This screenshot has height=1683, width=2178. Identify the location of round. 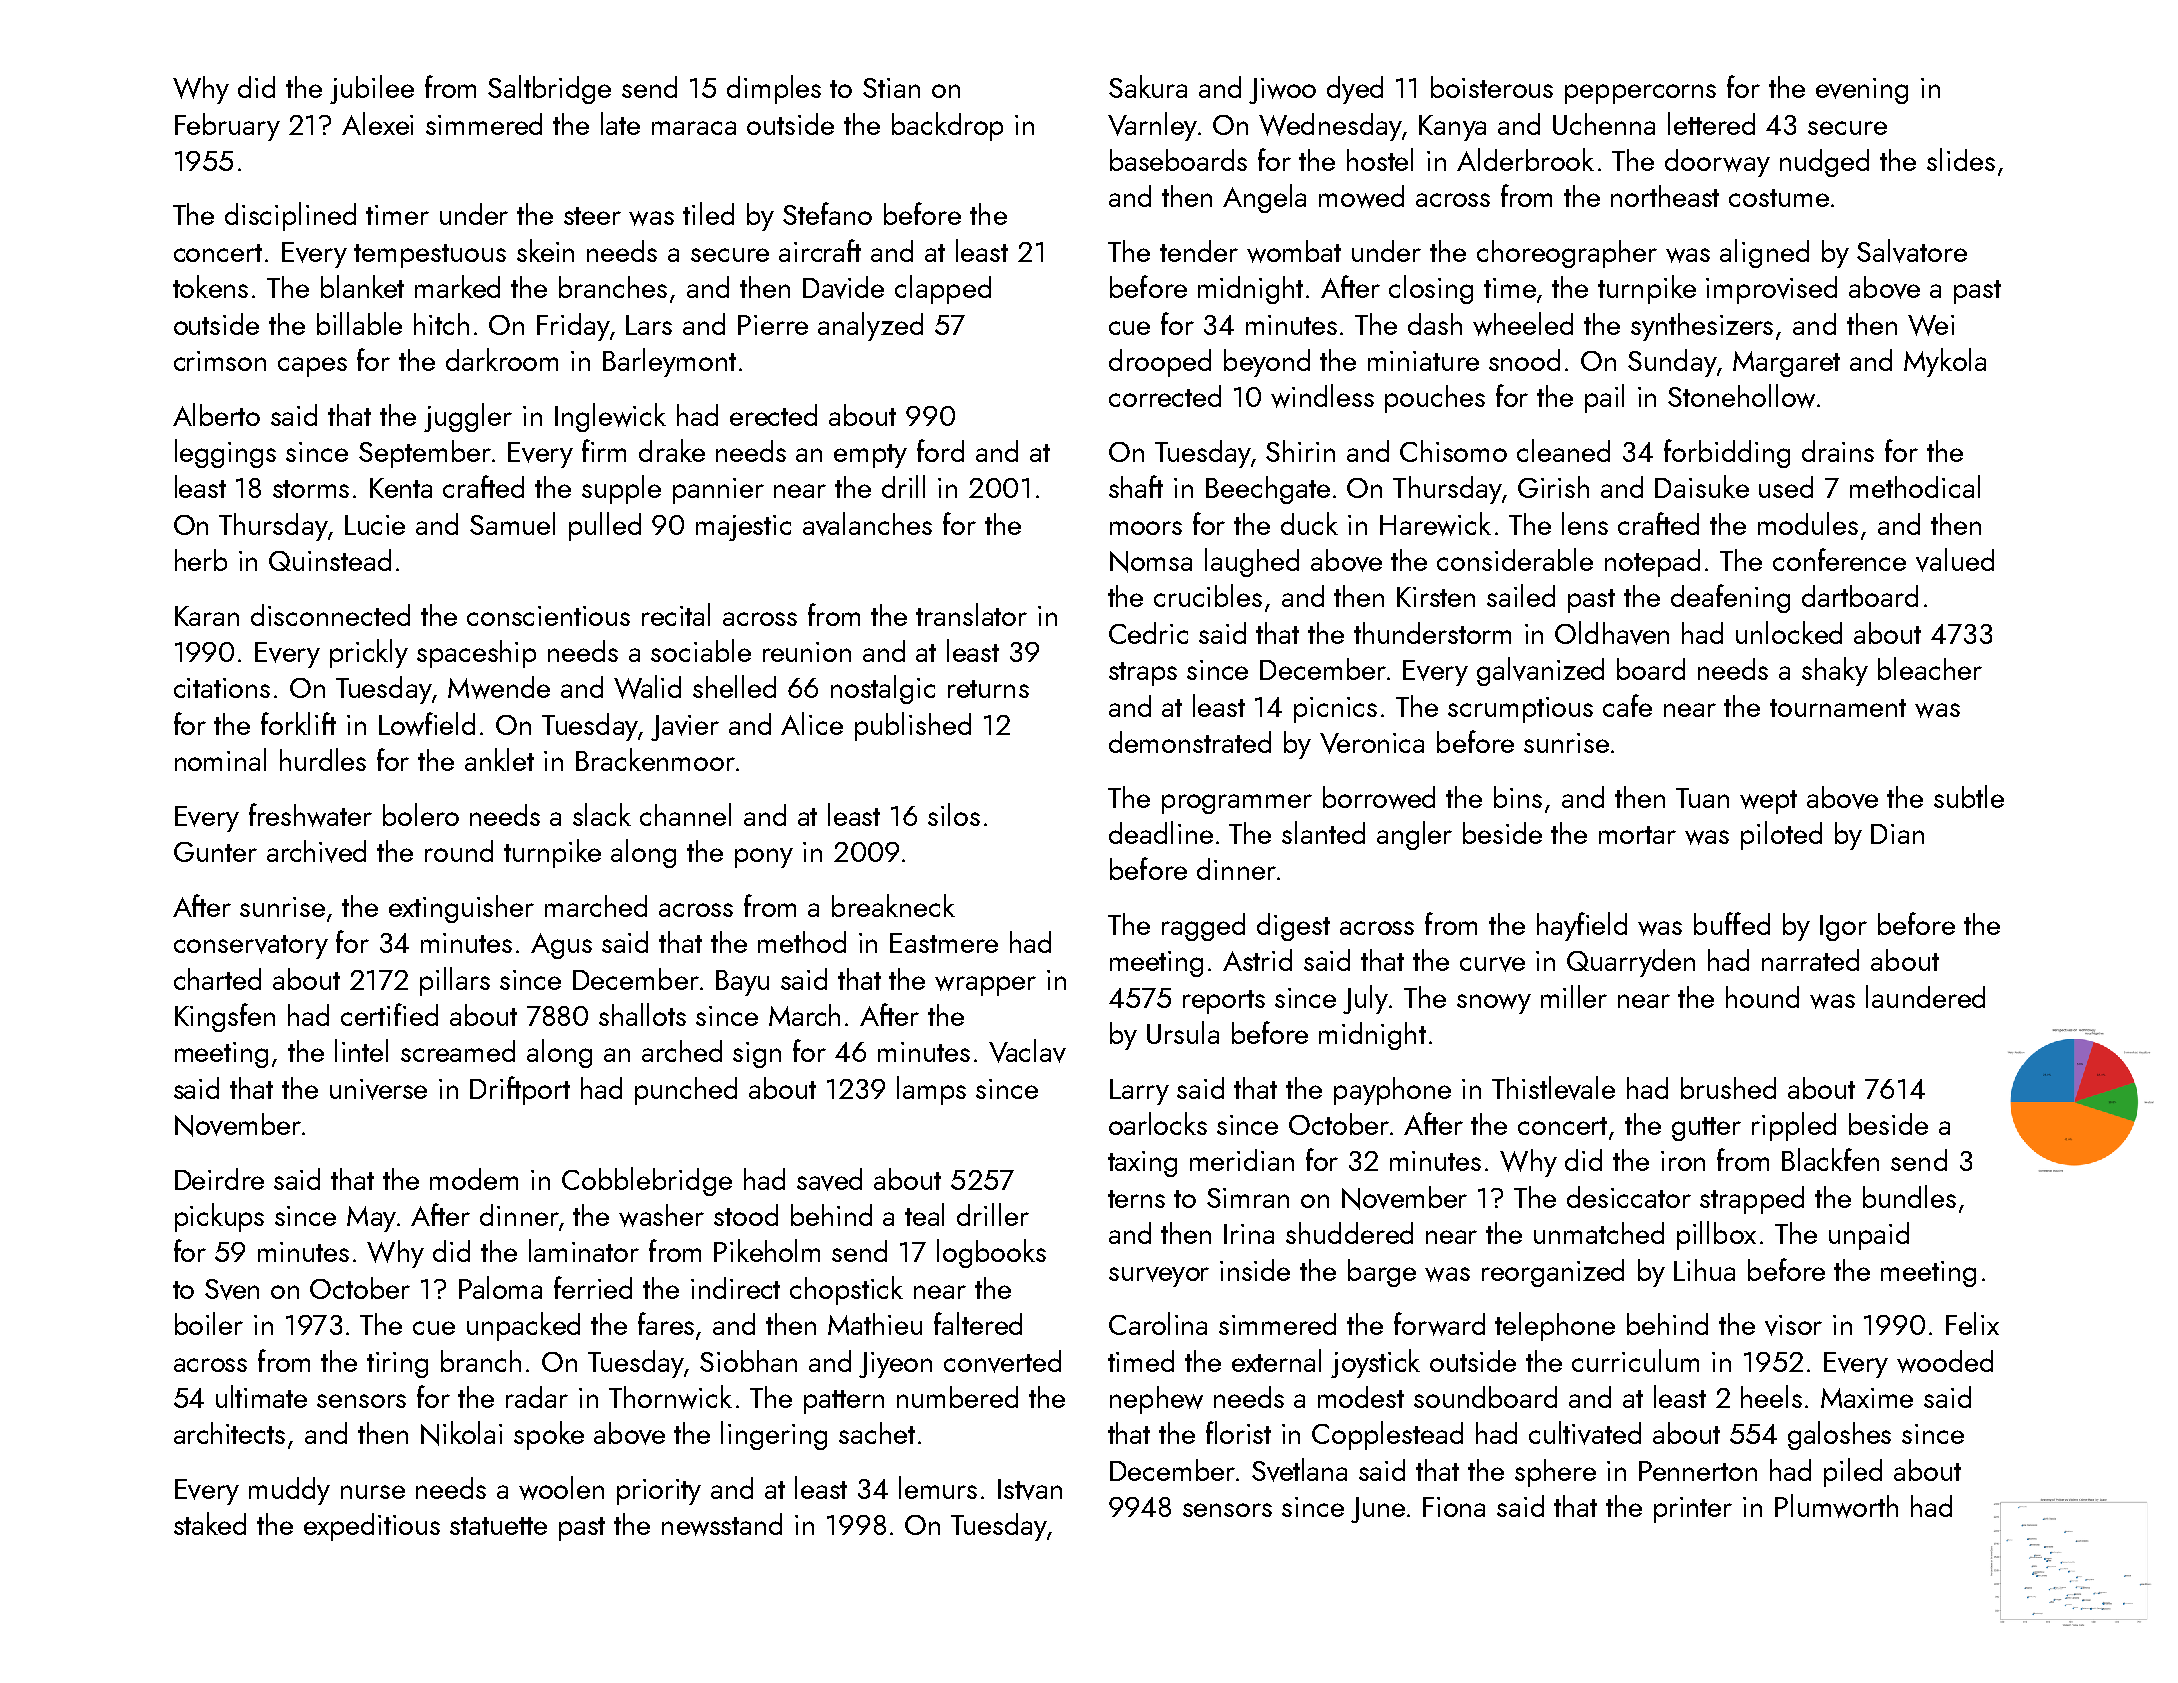
(459, 851).
